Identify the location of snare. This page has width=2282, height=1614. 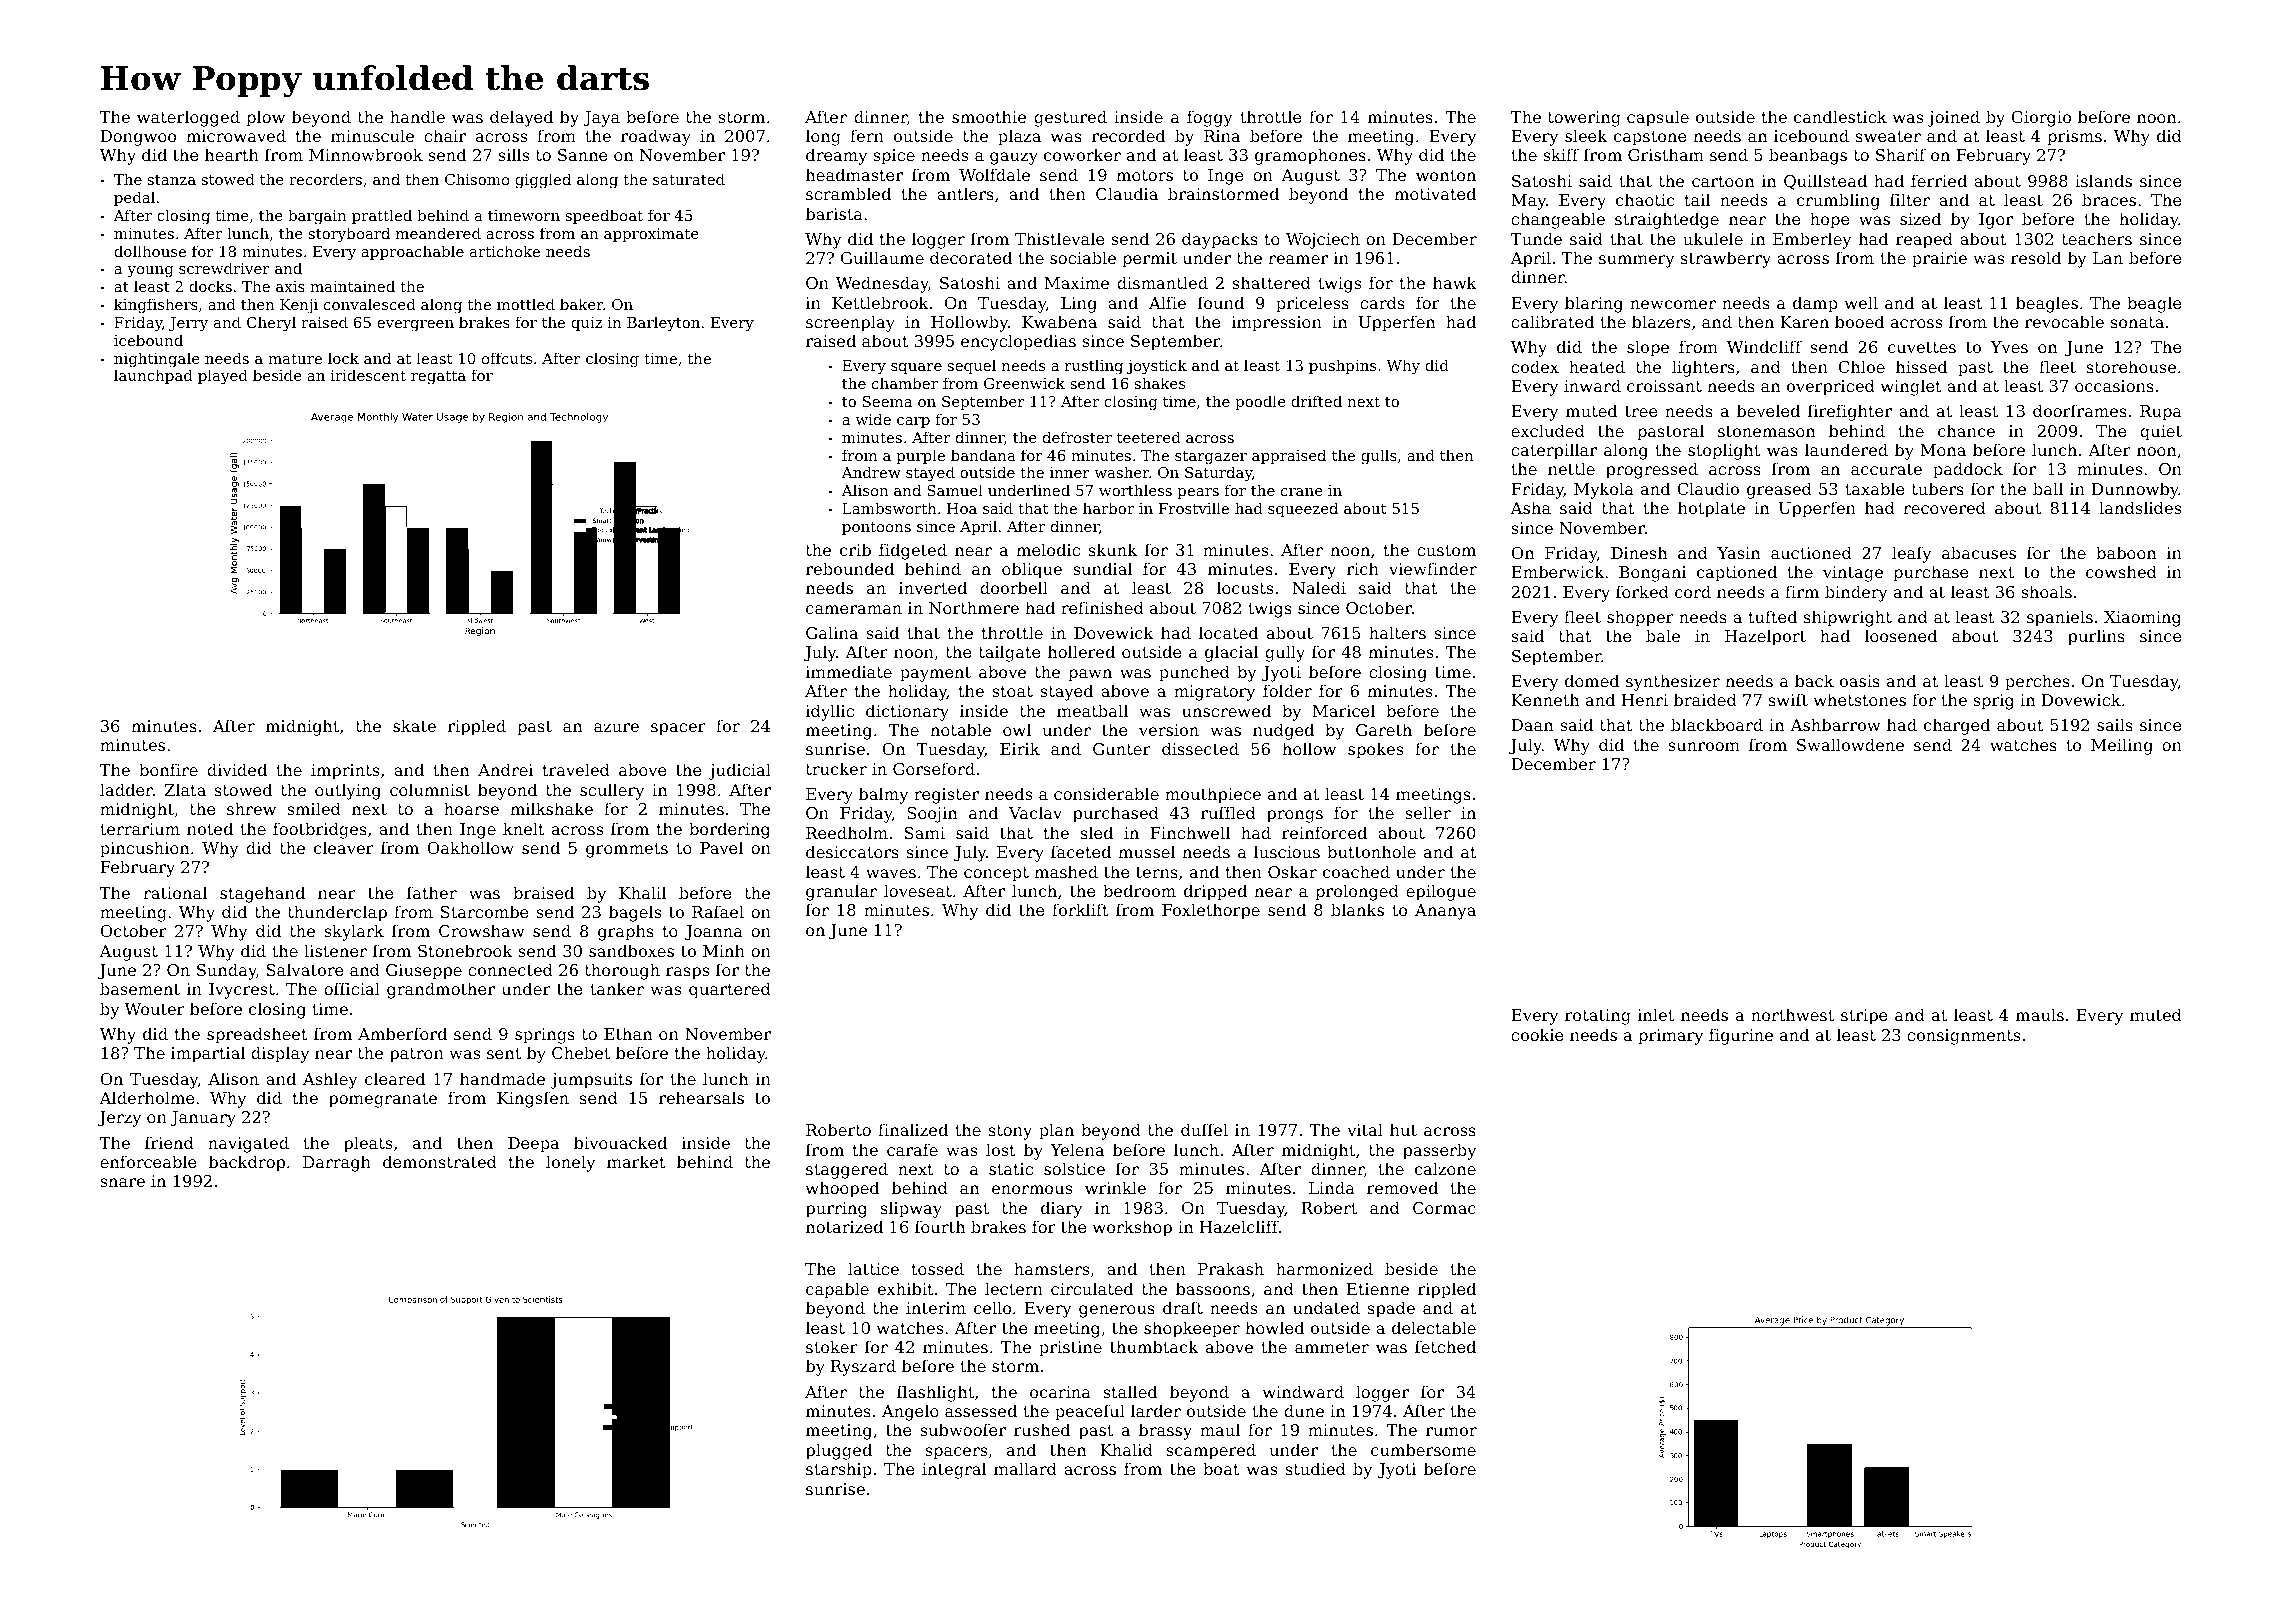
(122, 1182).
